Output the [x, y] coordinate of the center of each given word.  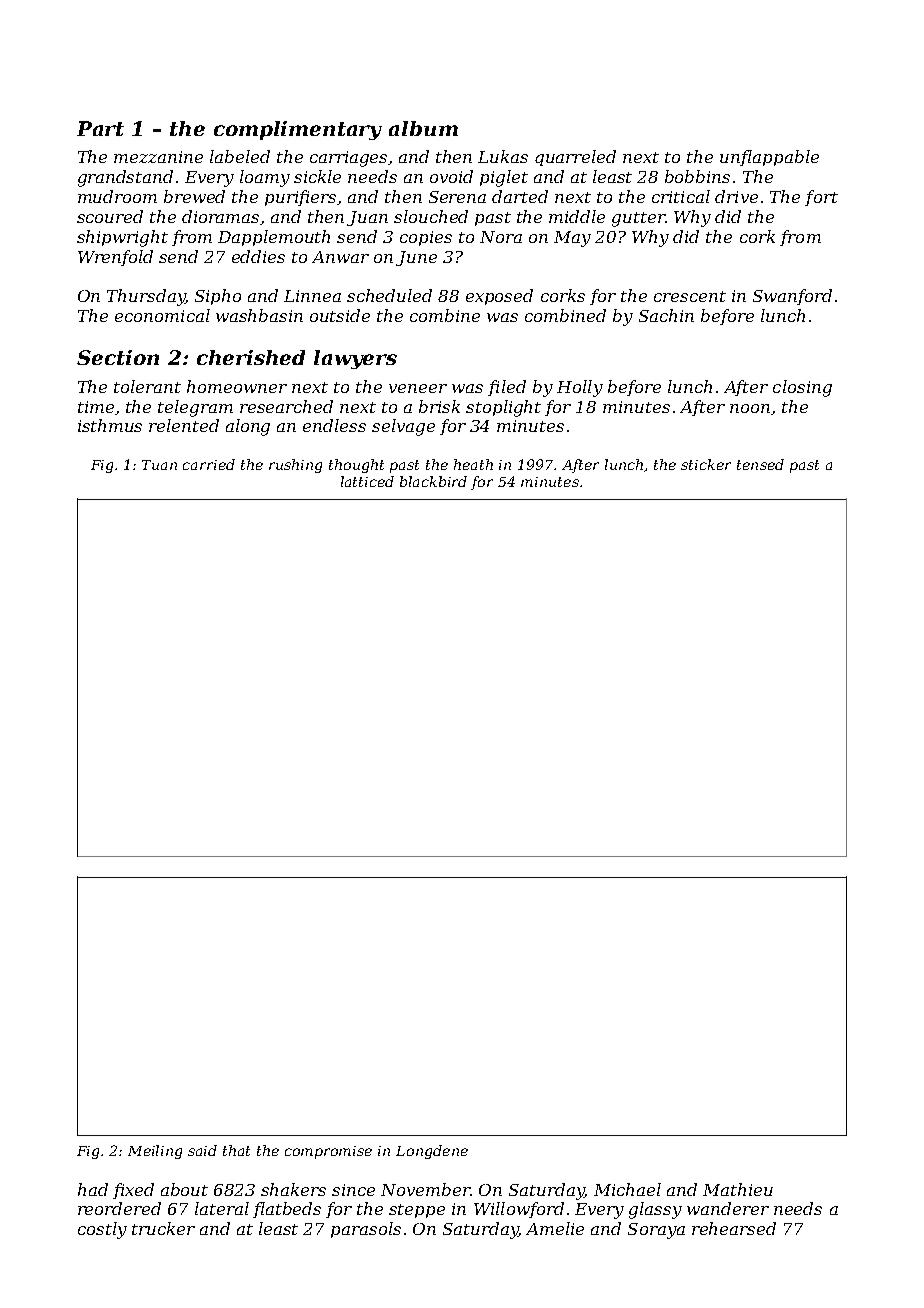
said [202, 1150]
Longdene [432, 1152]
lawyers [355, 359]
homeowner [237, 386]
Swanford [792, 297]
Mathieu [738, 1189]
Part [100, 128]
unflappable [769, 158]
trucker [163, 1228]
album [423, 128]
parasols [366, 1230]
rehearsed [734, 1228]
